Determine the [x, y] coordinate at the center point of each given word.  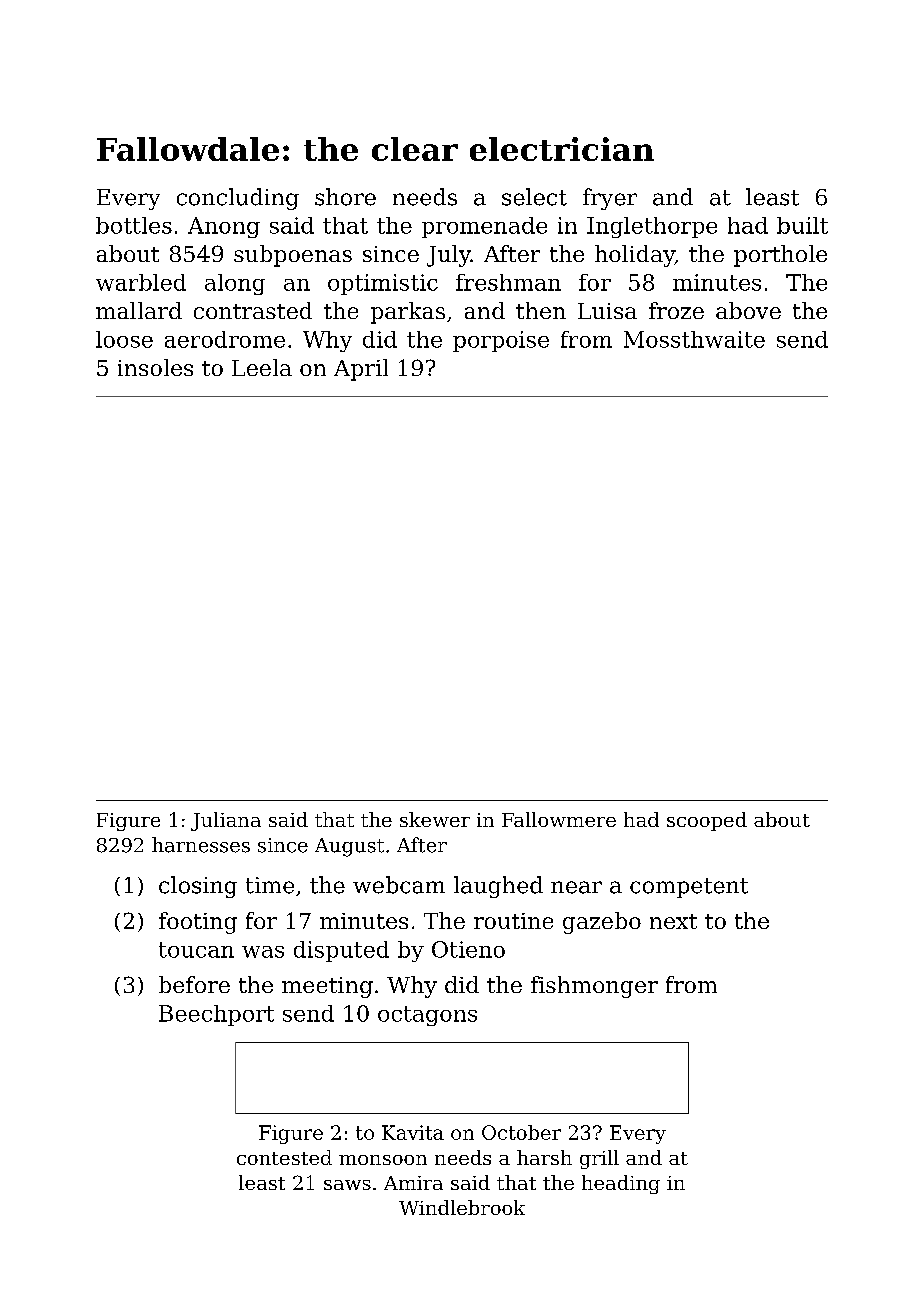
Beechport [216, 1015]
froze [676, 310]
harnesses [201, 845]
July [449, 256]
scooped [707, 821]
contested [284, 1157]
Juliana [226, 821]
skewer [435, 819]
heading [621, 1184]
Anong [224, 227]
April [361, 370]
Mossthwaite [694, 339]
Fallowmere [559, 819]
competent [689, 888]
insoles [155, 367]
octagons [427, 1016]
